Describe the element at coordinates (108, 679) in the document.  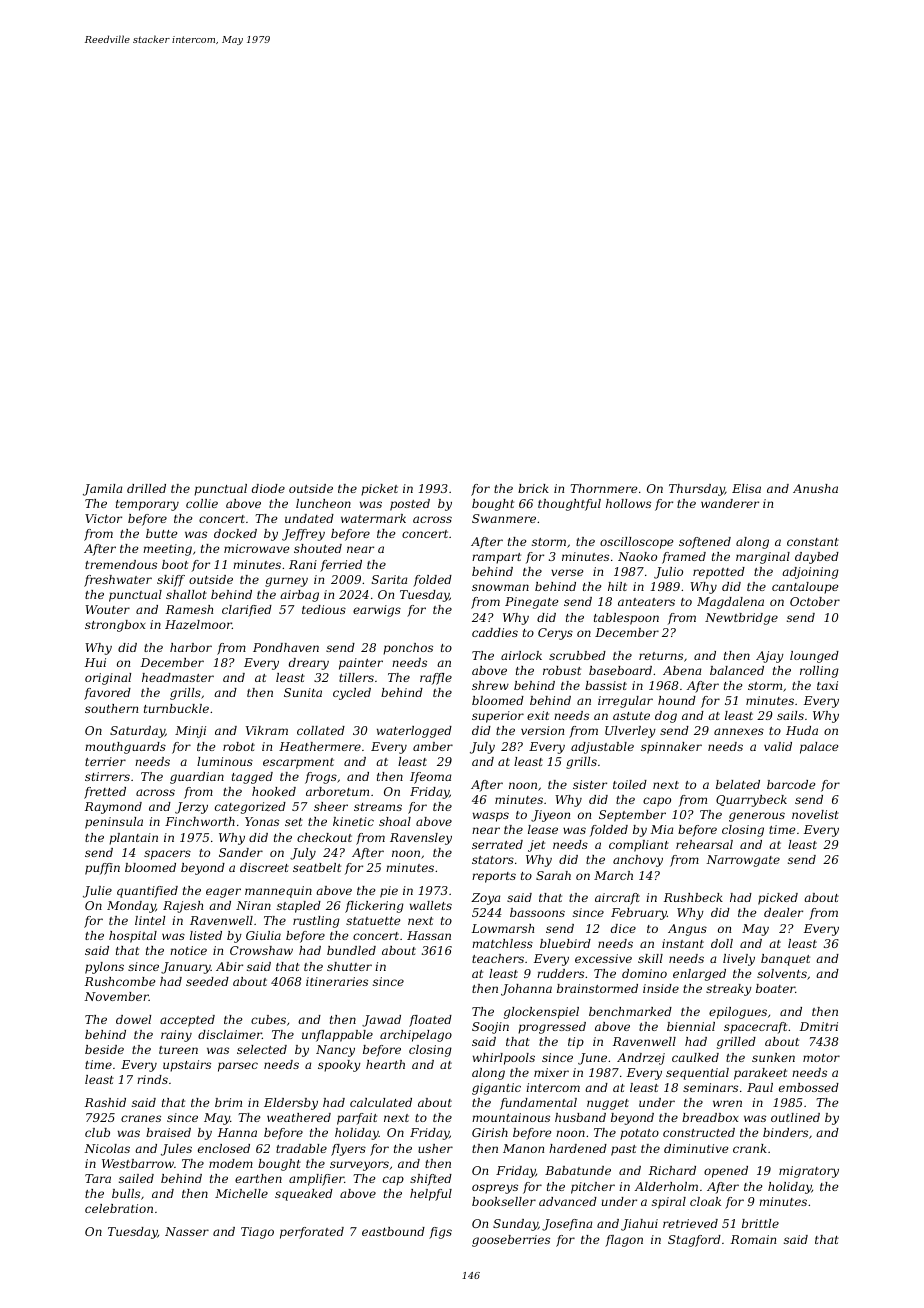
I see `original` at that location.
